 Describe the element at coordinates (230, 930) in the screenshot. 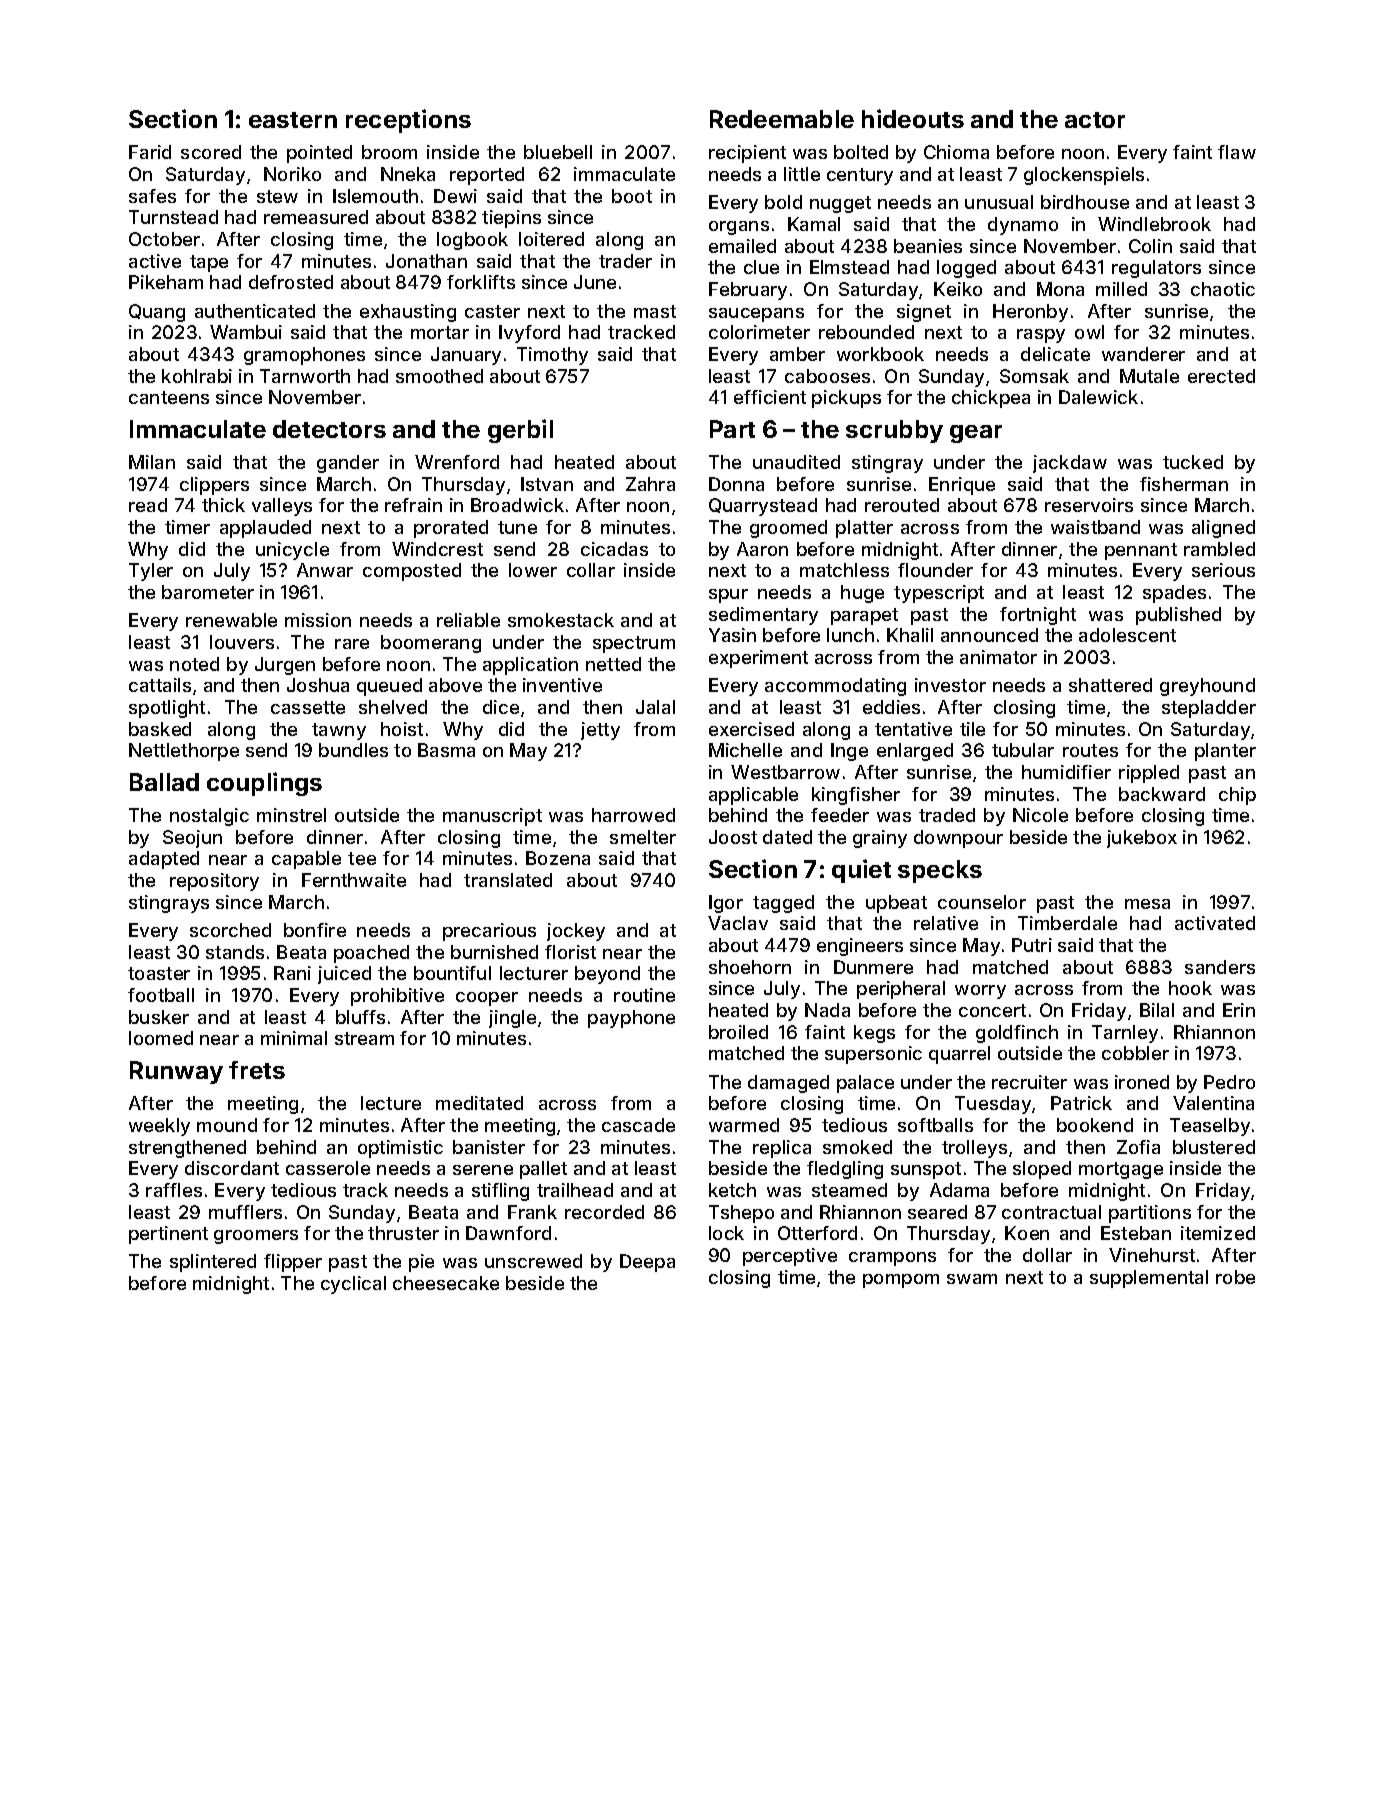

I see `scorched` at that location.
